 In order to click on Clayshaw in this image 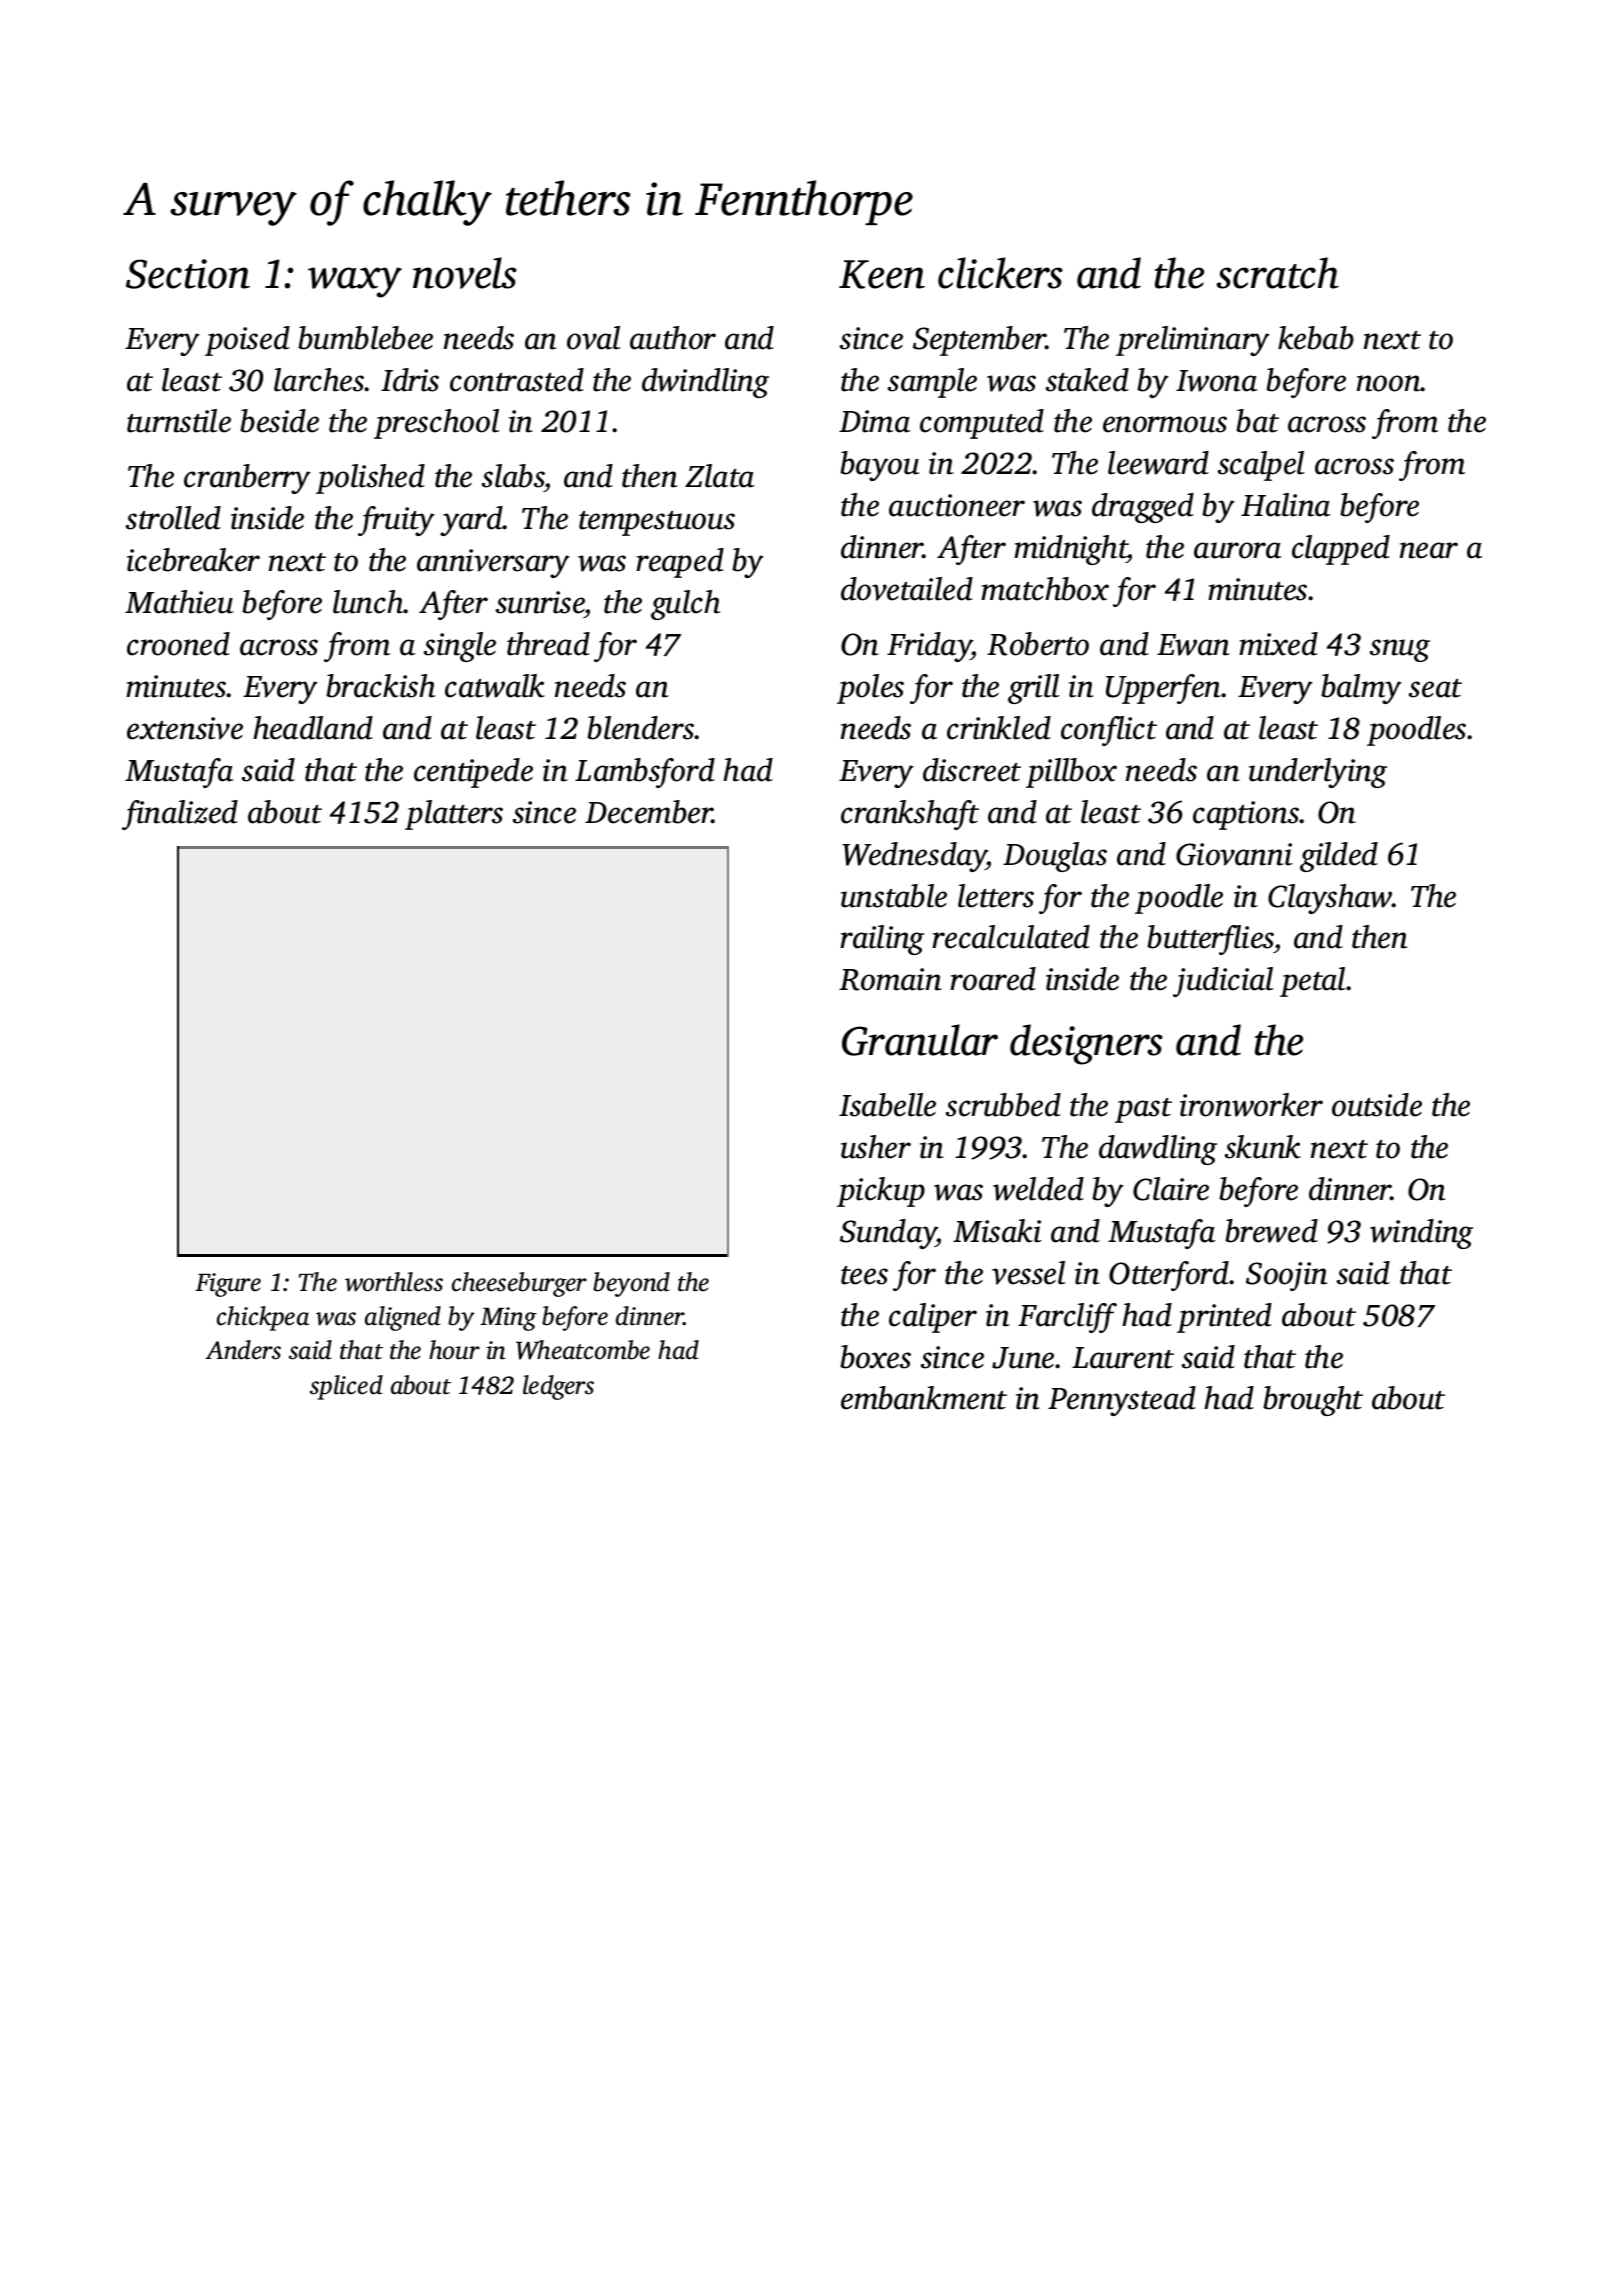, I will do `click(1330, 899)`.
